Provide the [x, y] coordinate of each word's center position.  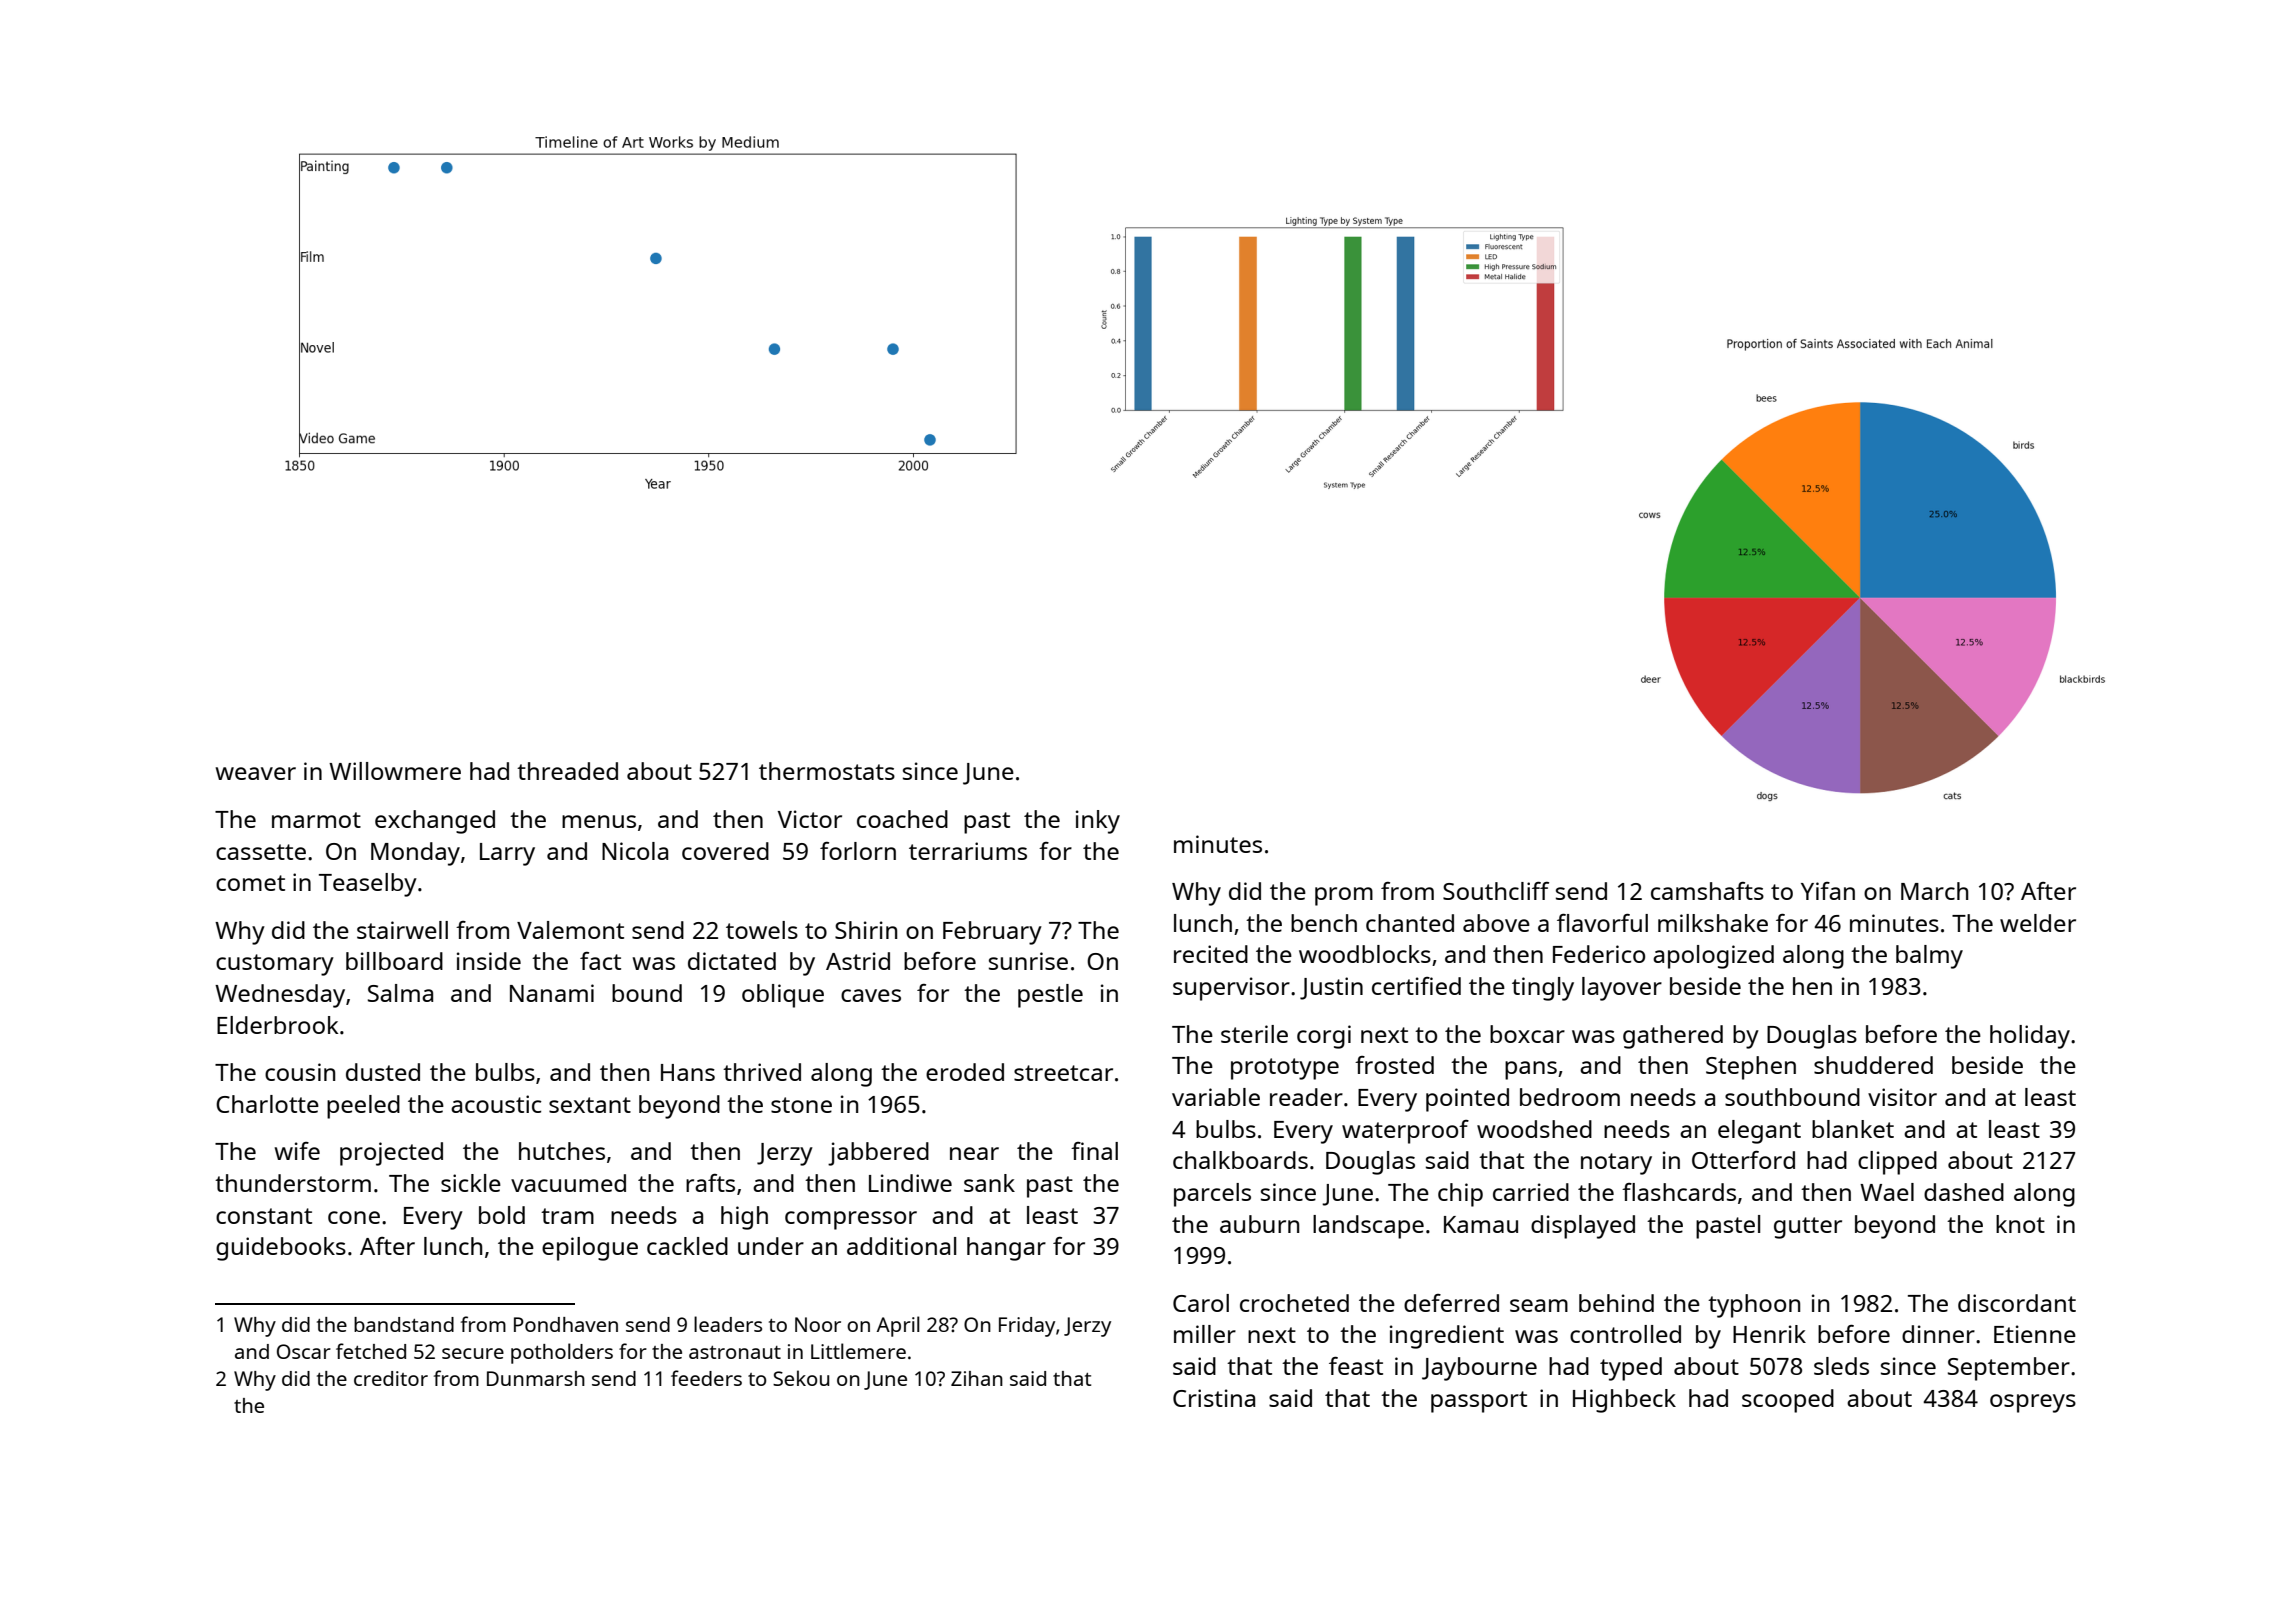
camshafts [1707, 891]
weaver [256, 773]
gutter [1808, 1228]
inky [1098, 822]
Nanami [552, 993]
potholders [562, 1353]
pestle [1050, 996]
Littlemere [858, 1351]
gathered [1673, 1037]
